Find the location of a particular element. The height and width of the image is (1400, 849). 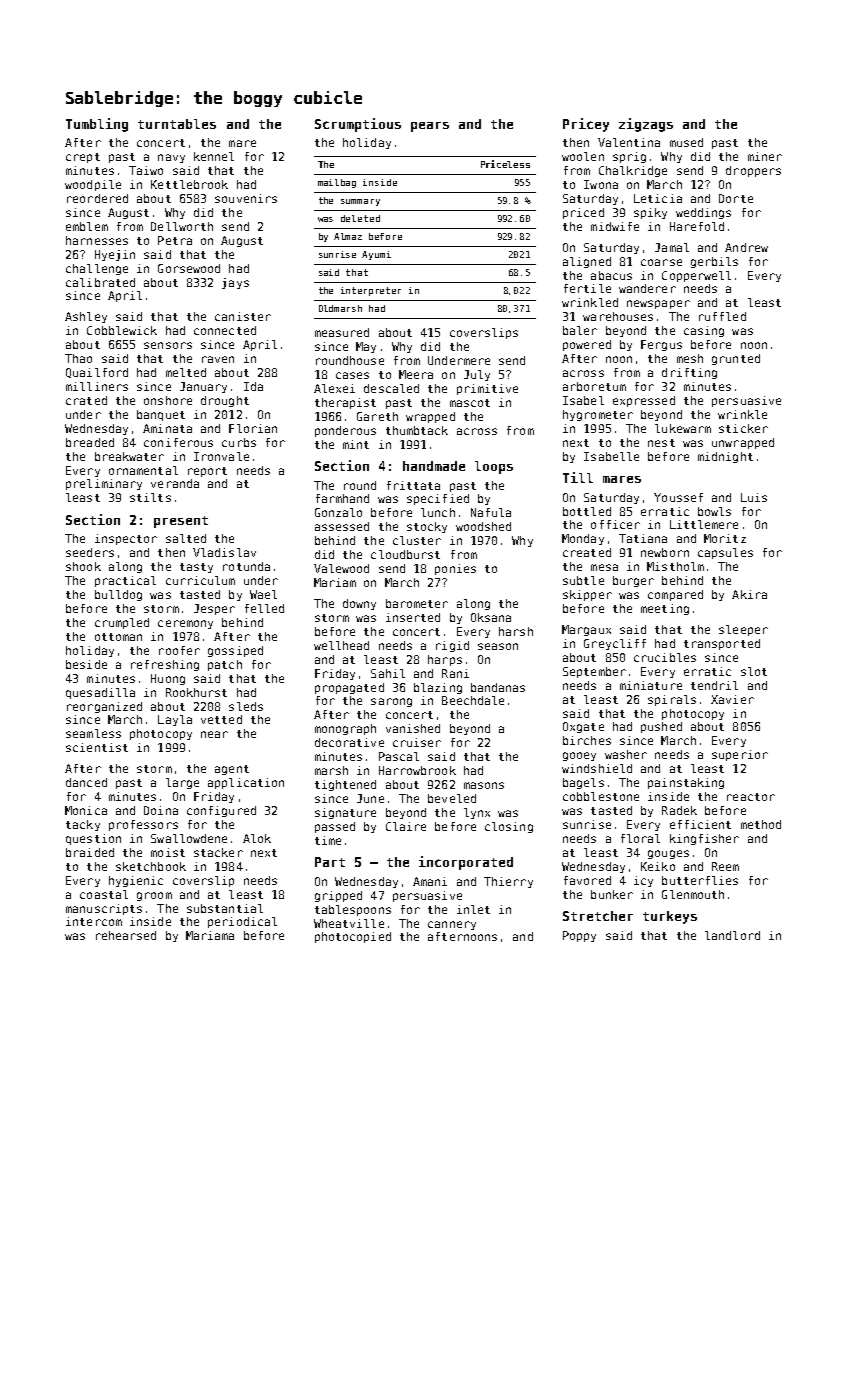

Almaz is located at coordinates (348, 236).
